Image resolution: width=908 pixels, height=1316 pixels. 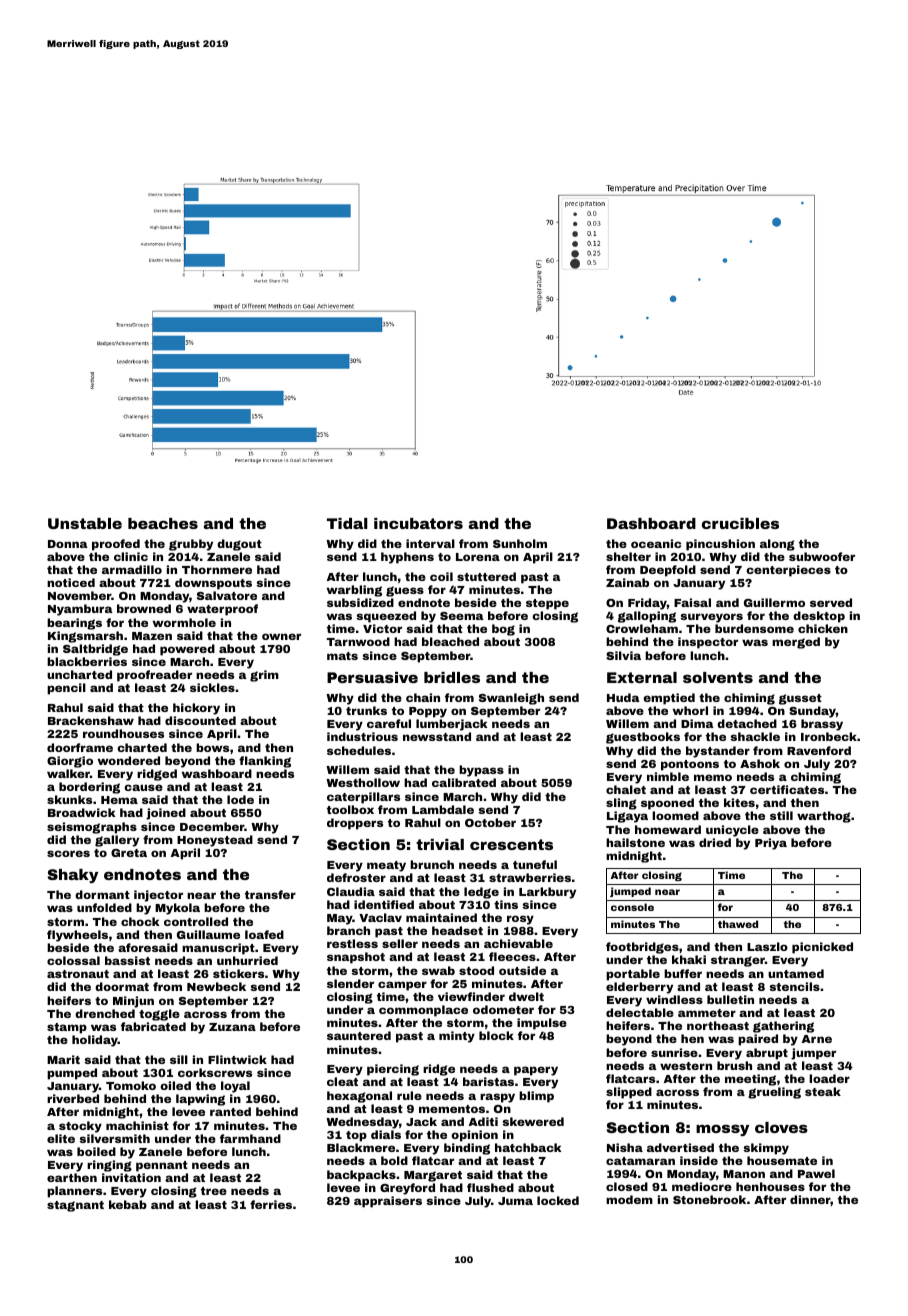 I want to click on dugout, so click(x=239, y=545).
